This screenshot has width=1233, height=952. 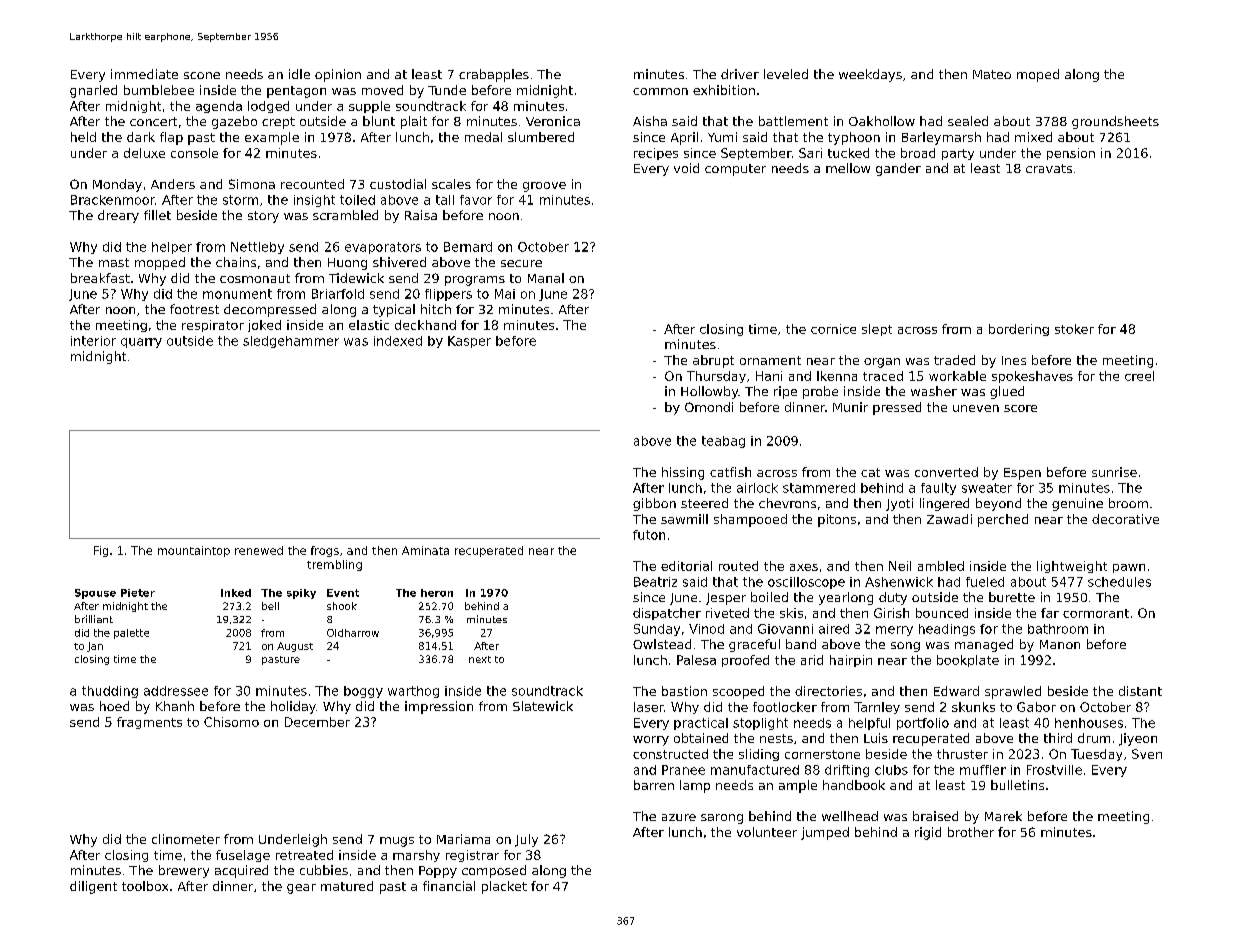 What do you see at coordinates (398, 341) in the screenshot?
I see `indexed` at bounding box center [398, 341].
